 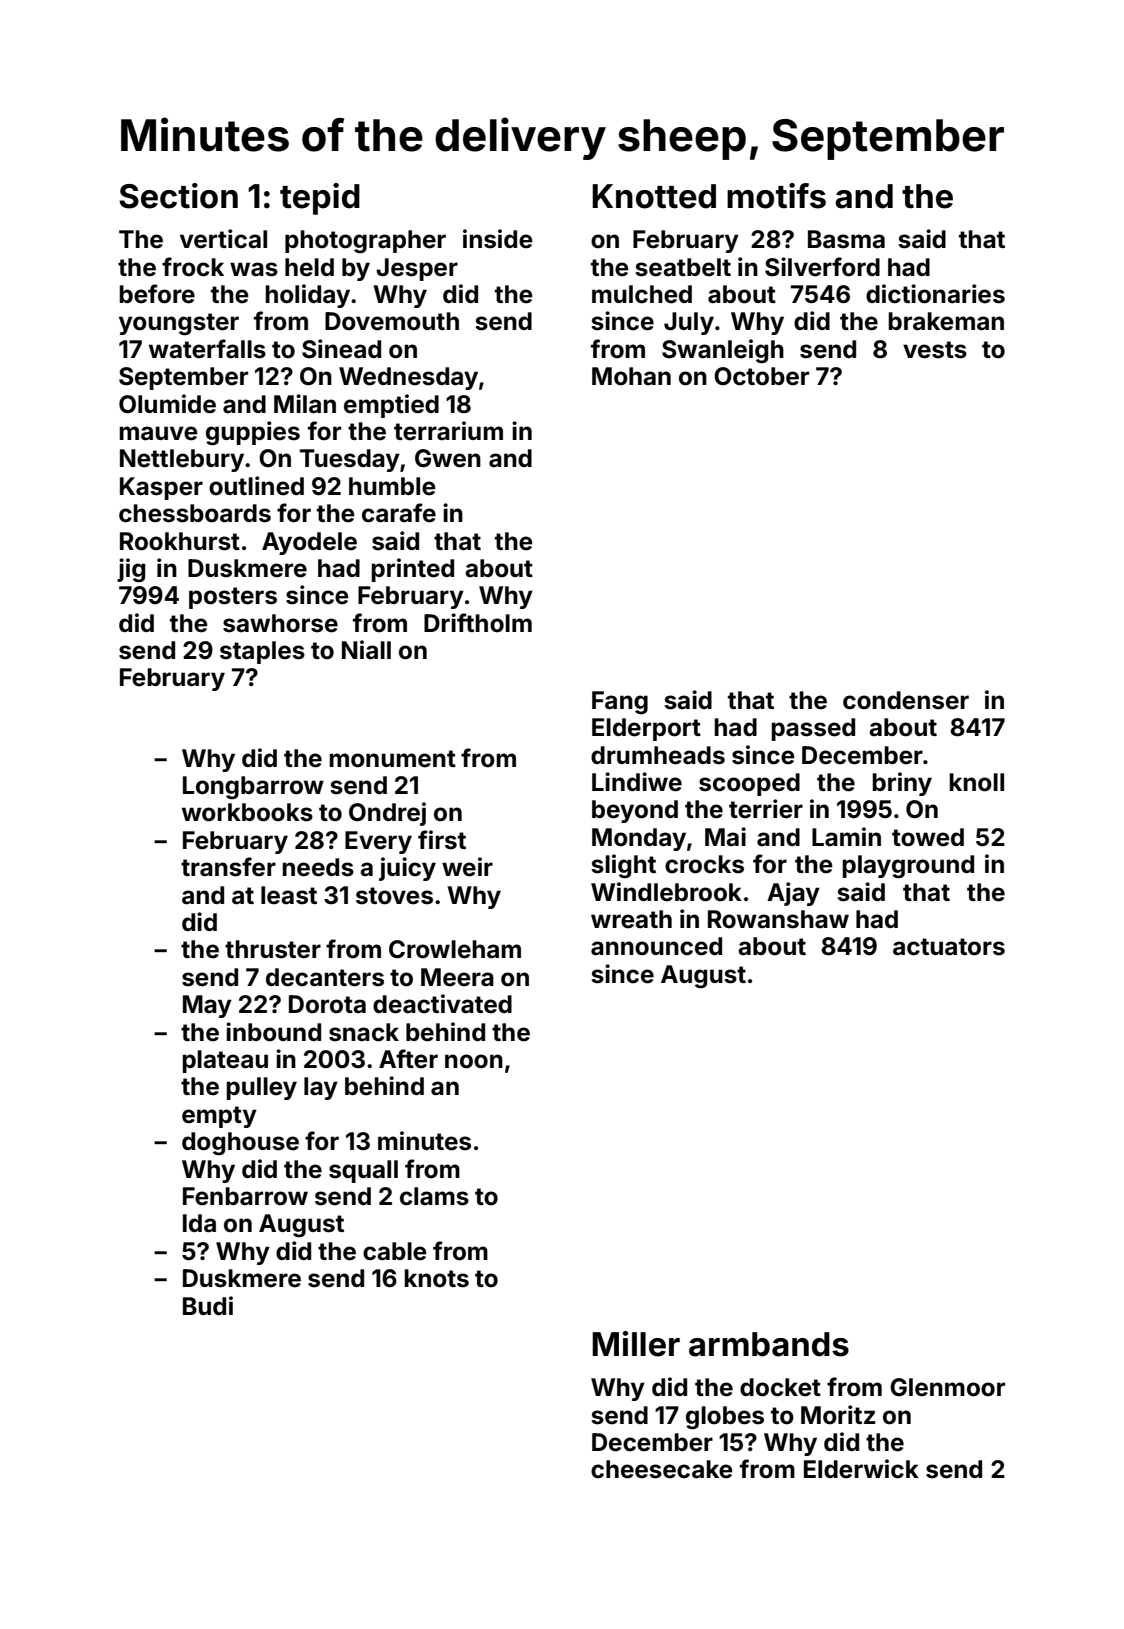 What do you see at coordinates (307, 296) in the screenshot?
I see `holiday` at bounding box center [307, 296].
